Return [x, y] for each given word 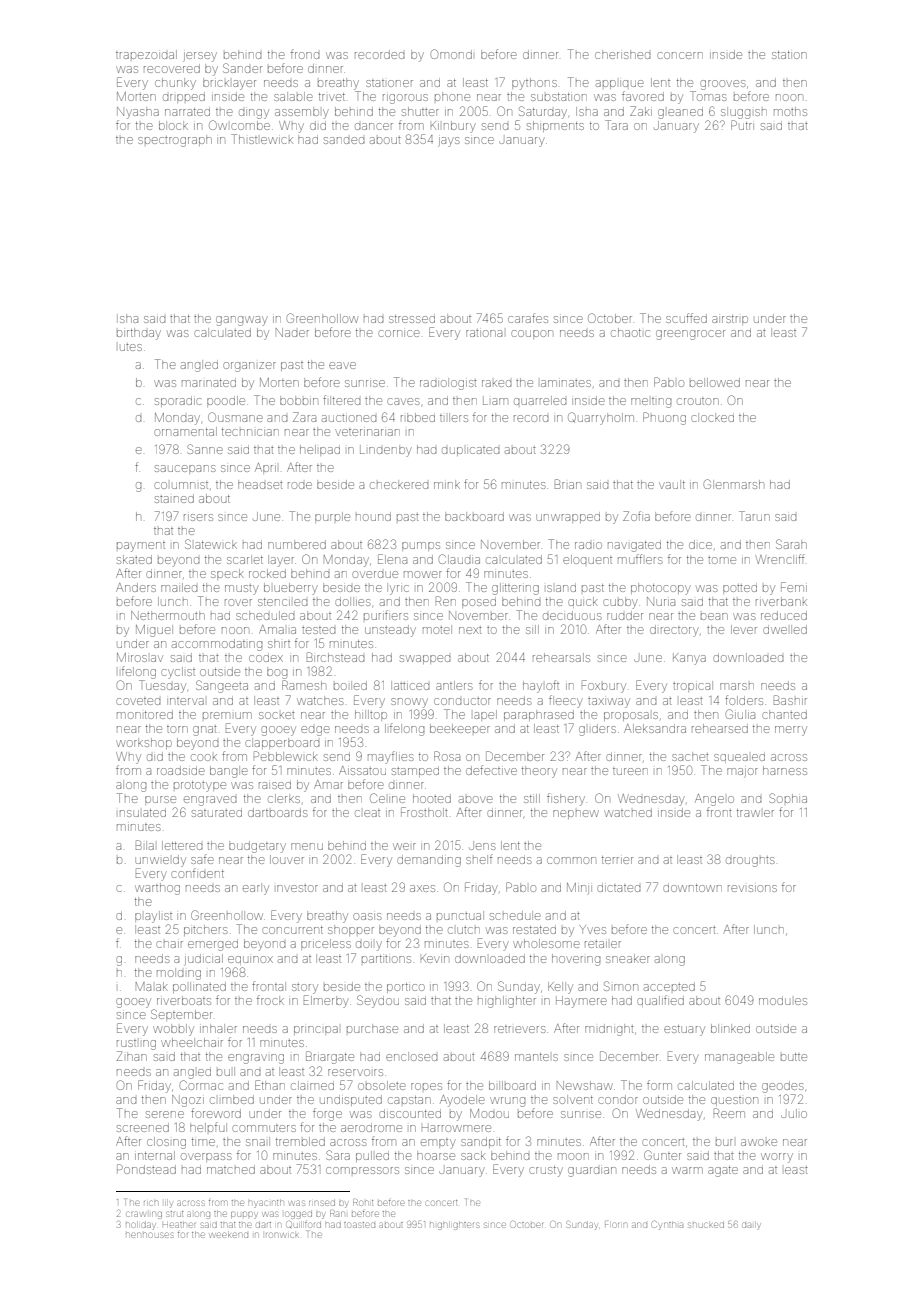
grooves [723, 85]
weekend [229, 1235]
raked [496, 383]
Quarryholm [601, 418]
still [532, 798]
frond [305, 54]
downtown [692, 888]
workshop [144, 743]
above [476, 799]
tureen [630, 771]
